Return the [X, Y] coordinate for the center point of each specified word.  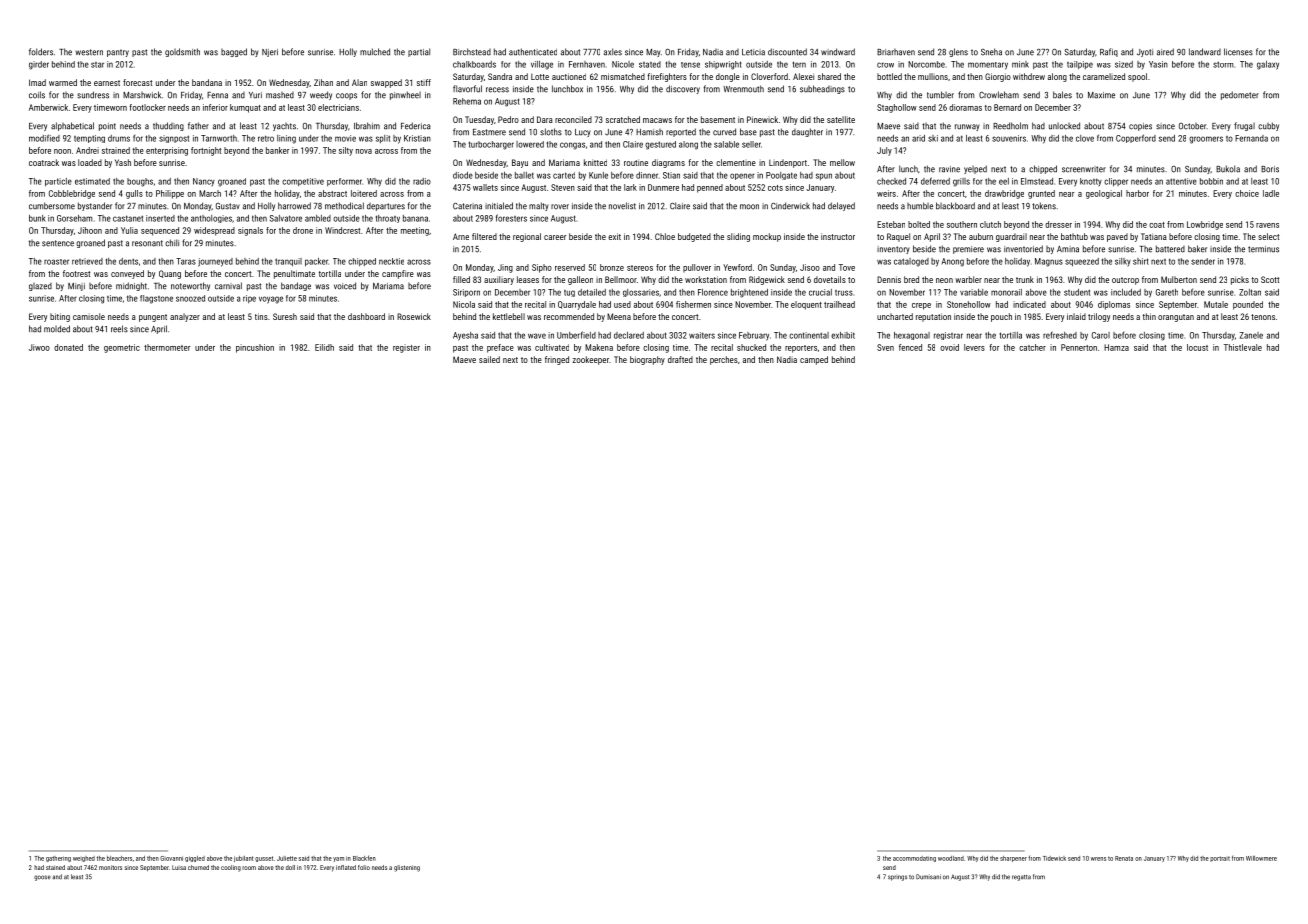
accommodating [914, 859]
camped [814, 360]
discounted [787, 52]
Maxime [1101, 95]
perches [724, 360]
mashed [280, 95]
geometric [122, 348]
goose [42, 878]
